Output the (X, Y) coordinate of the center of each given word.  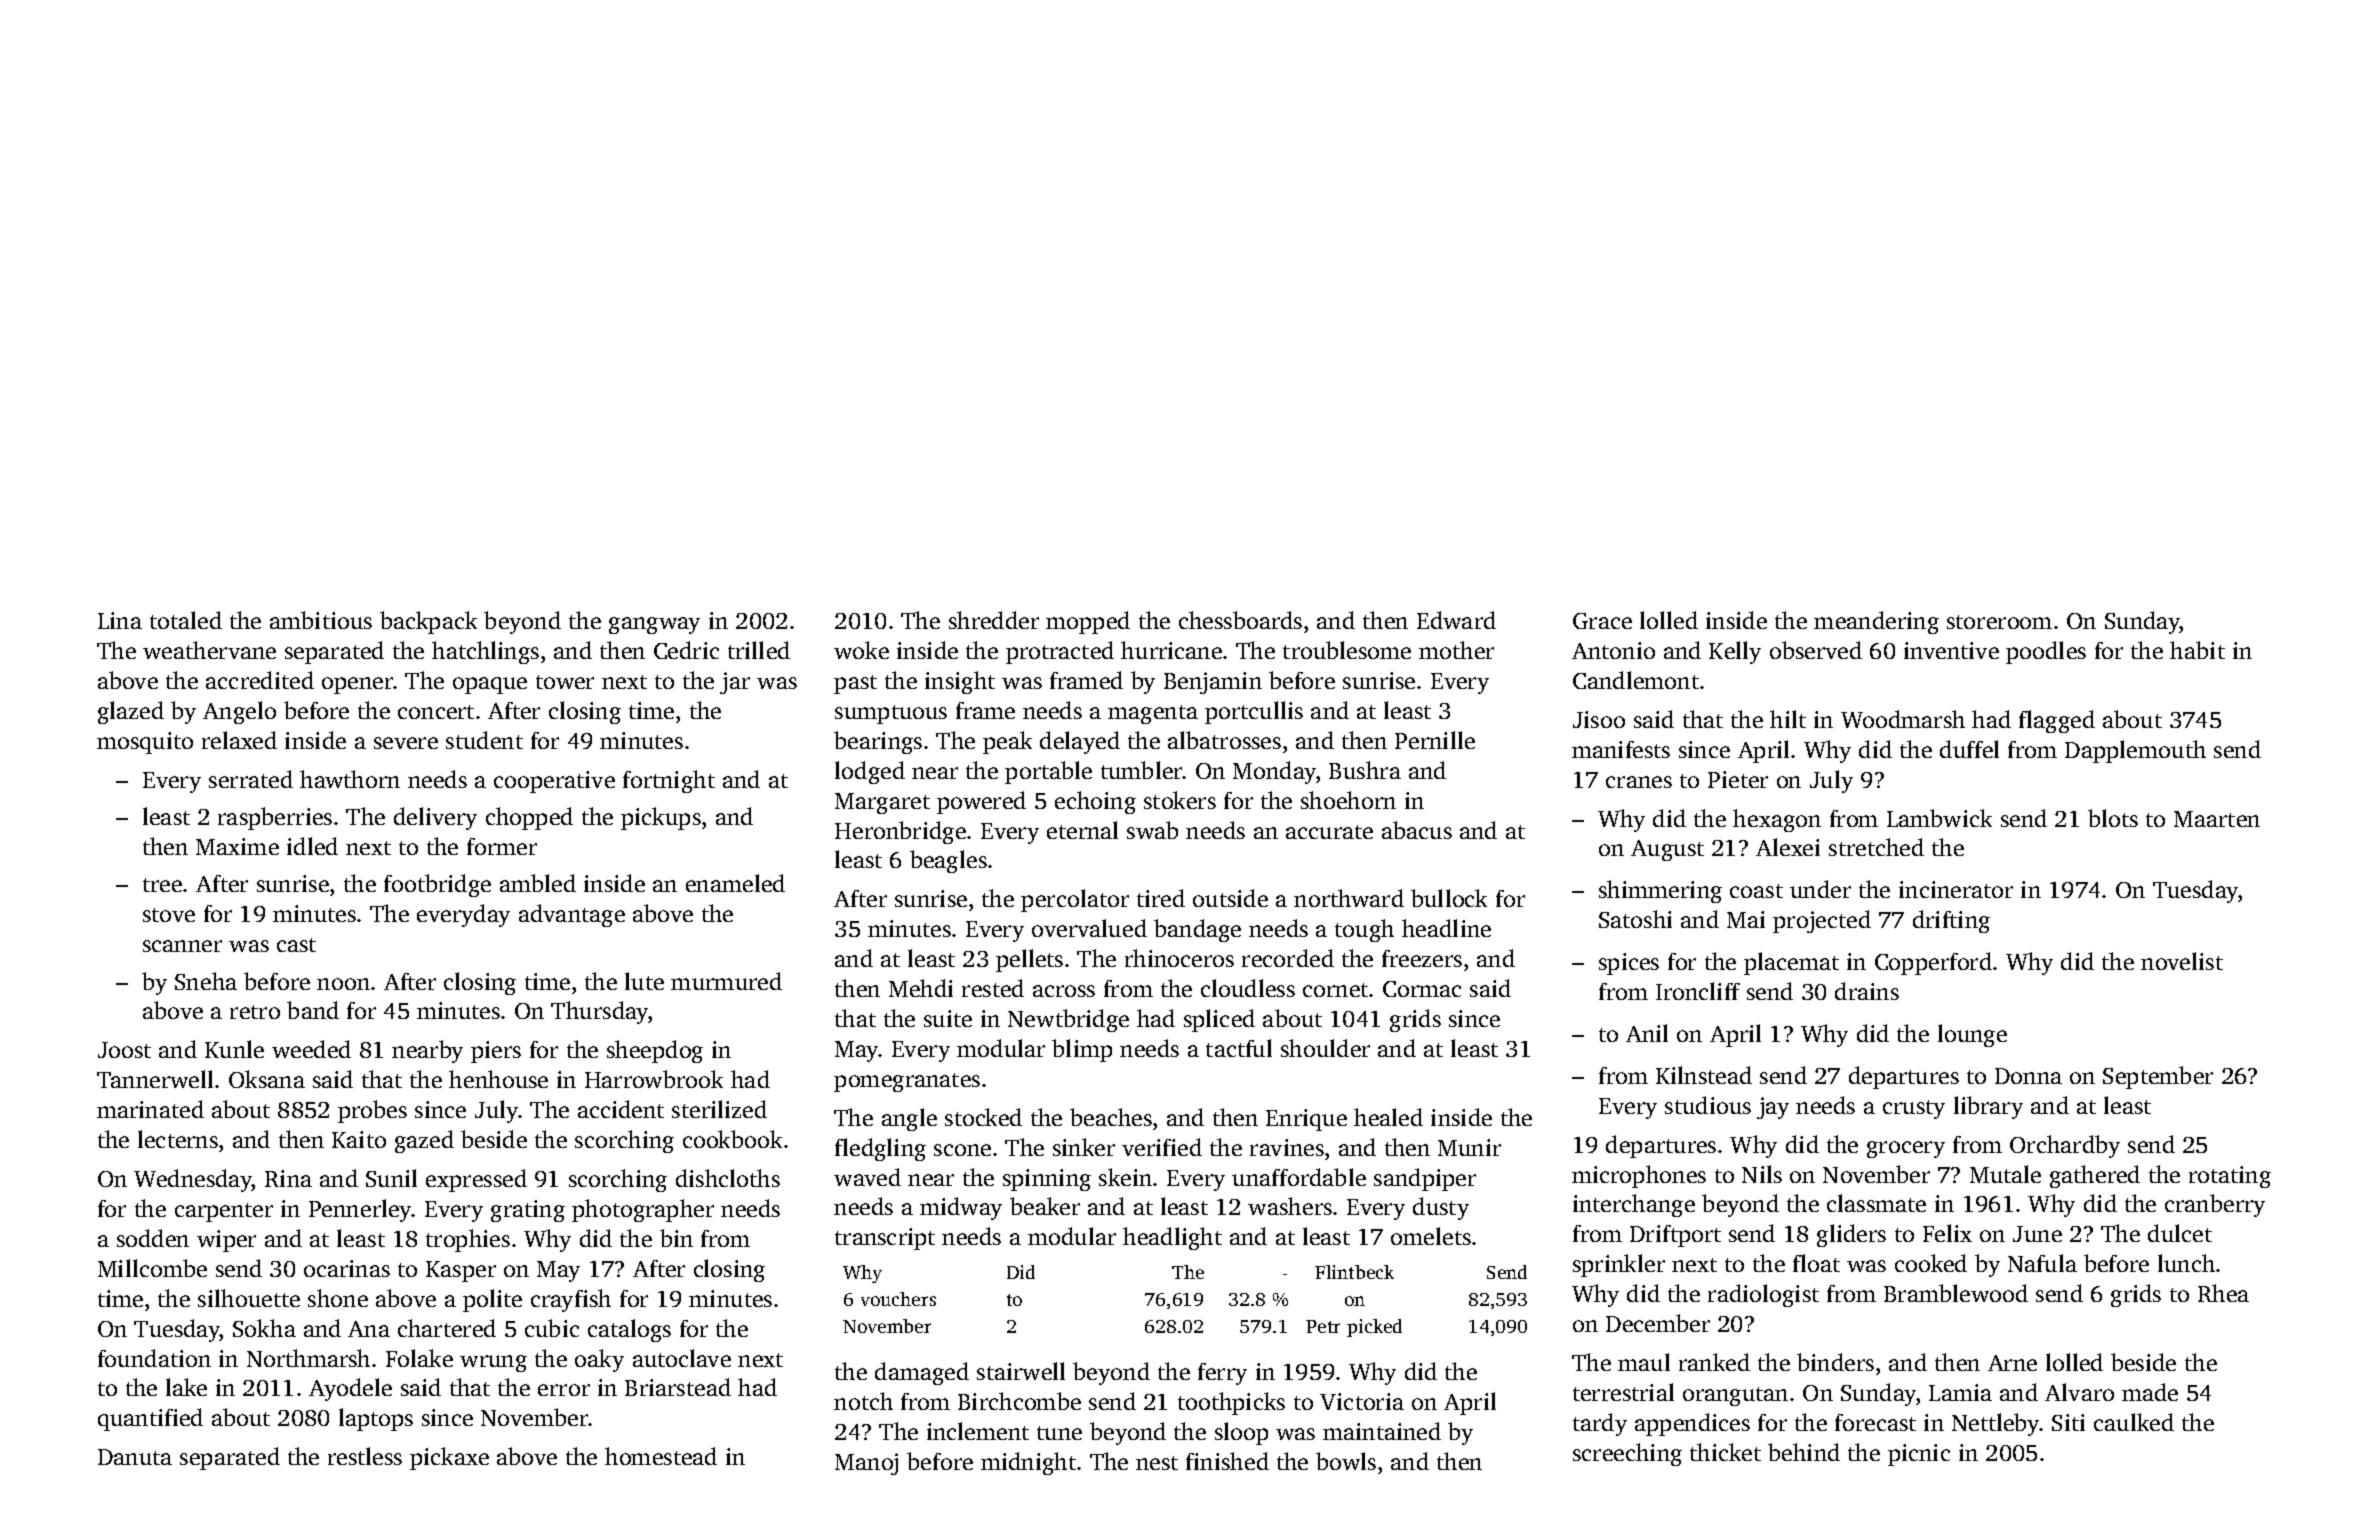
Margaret (882, 803)
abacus (1417, 830)
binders (1835, 1362)
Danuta (135, 1457)
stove (169, 915)
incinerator (1956, 889)
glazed (131, 712)
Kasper (461, 1271)
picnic (1919, 1455)
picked (1374, 1328)
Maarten (2217, 819)
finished (1227, 1461)
